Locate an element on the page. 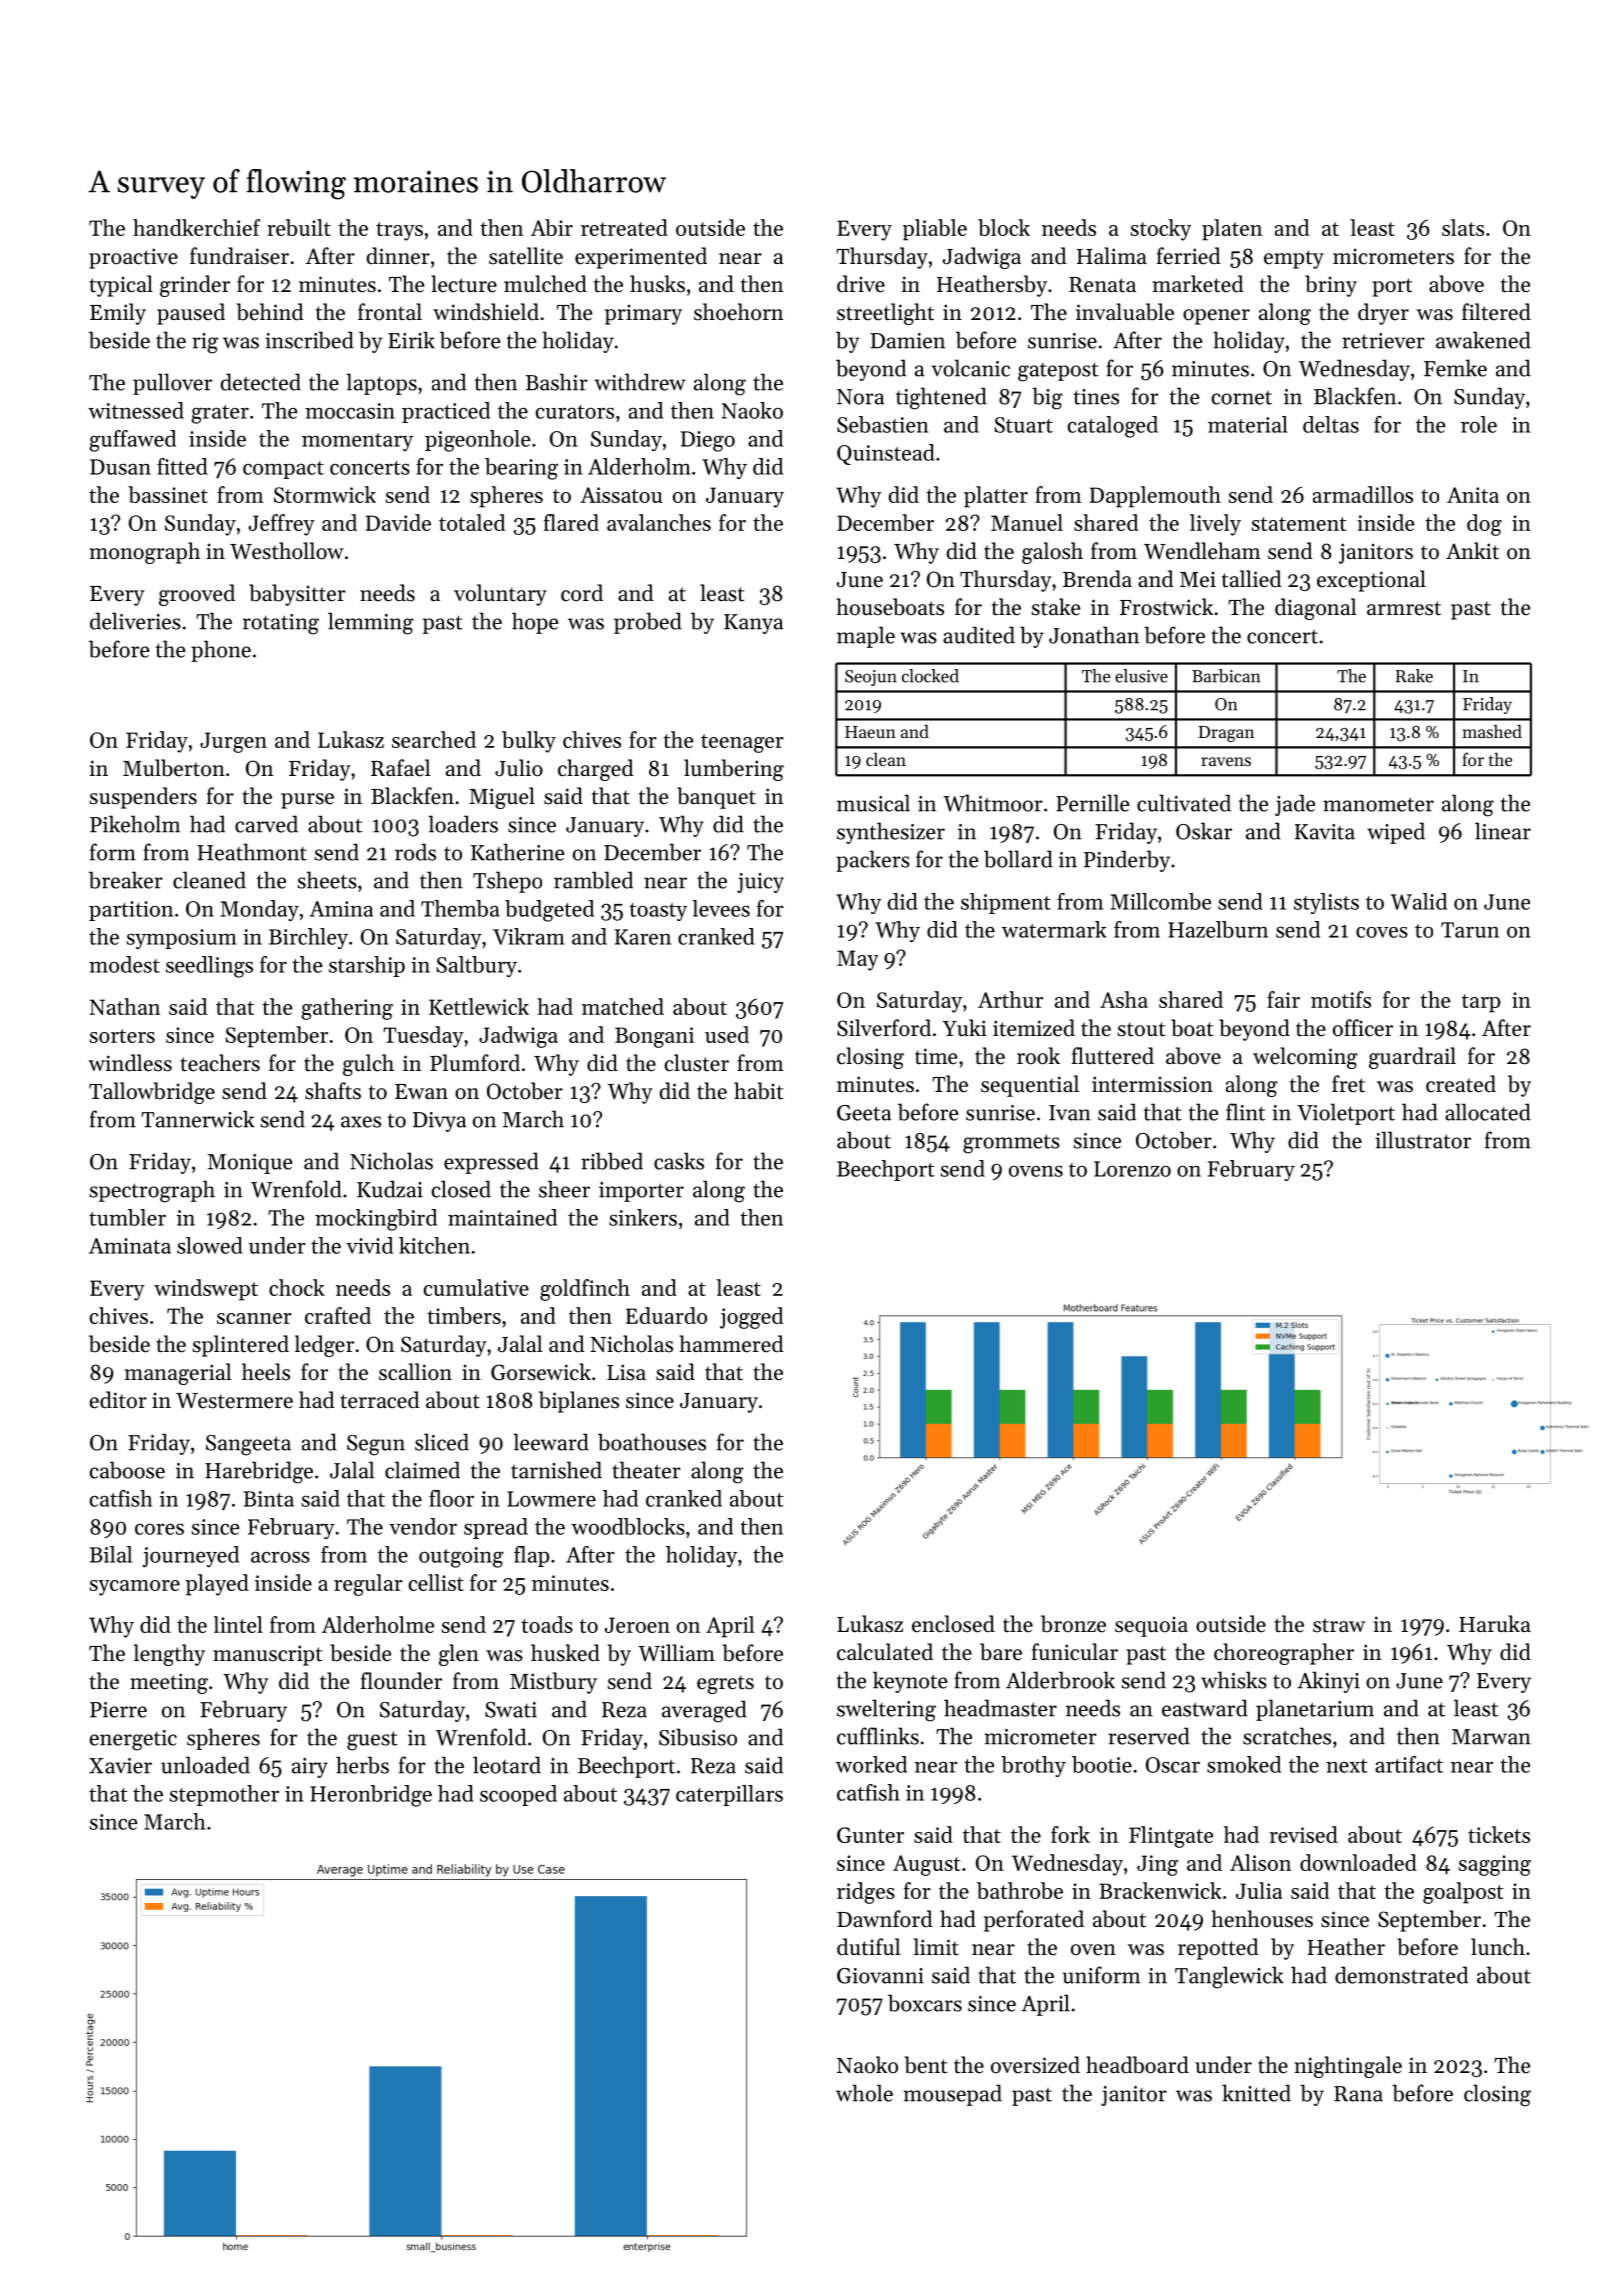 Image resolution: width=1620 pixels, height=2292 pixels. platen is located at coordinates (1232, 230).
